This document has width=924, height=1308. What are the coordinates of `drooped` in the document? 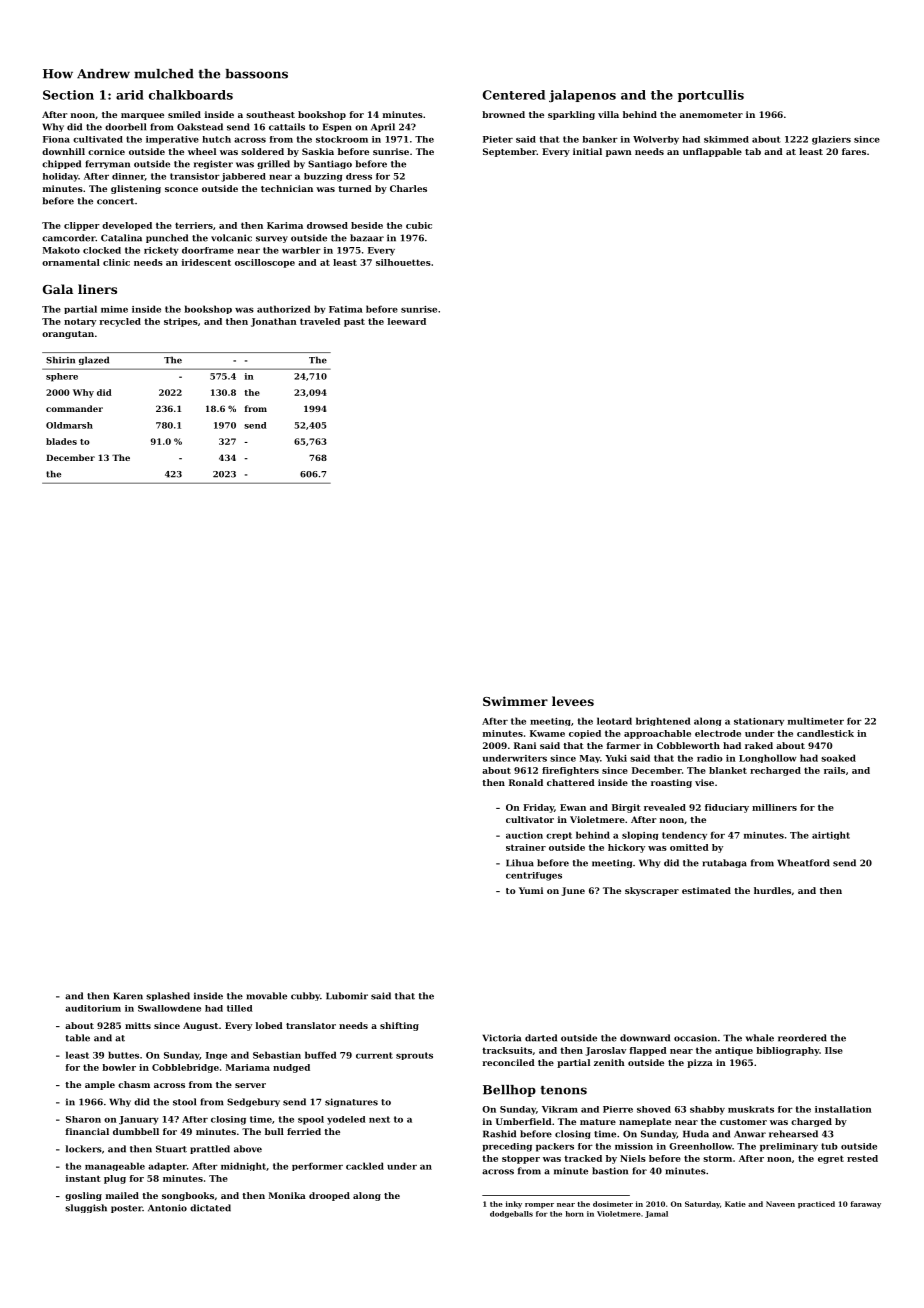 It's located at (329, 1196).
